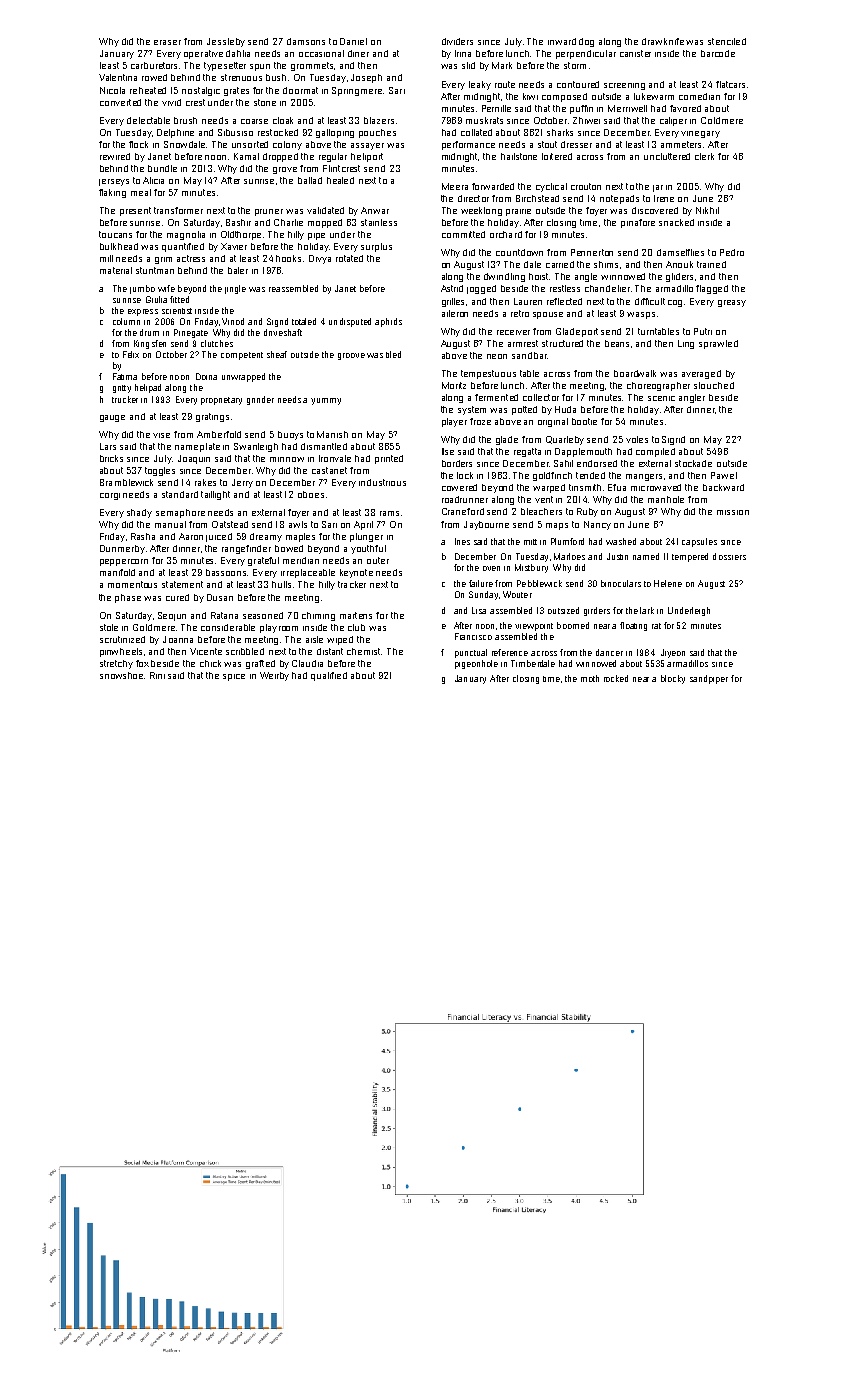 Image resolution: width=849 pixels, height=1400 pixels. What do you see at coordinates (226, 42) in the page?
I see `Jessleby` at bounding box center [226, 42].
